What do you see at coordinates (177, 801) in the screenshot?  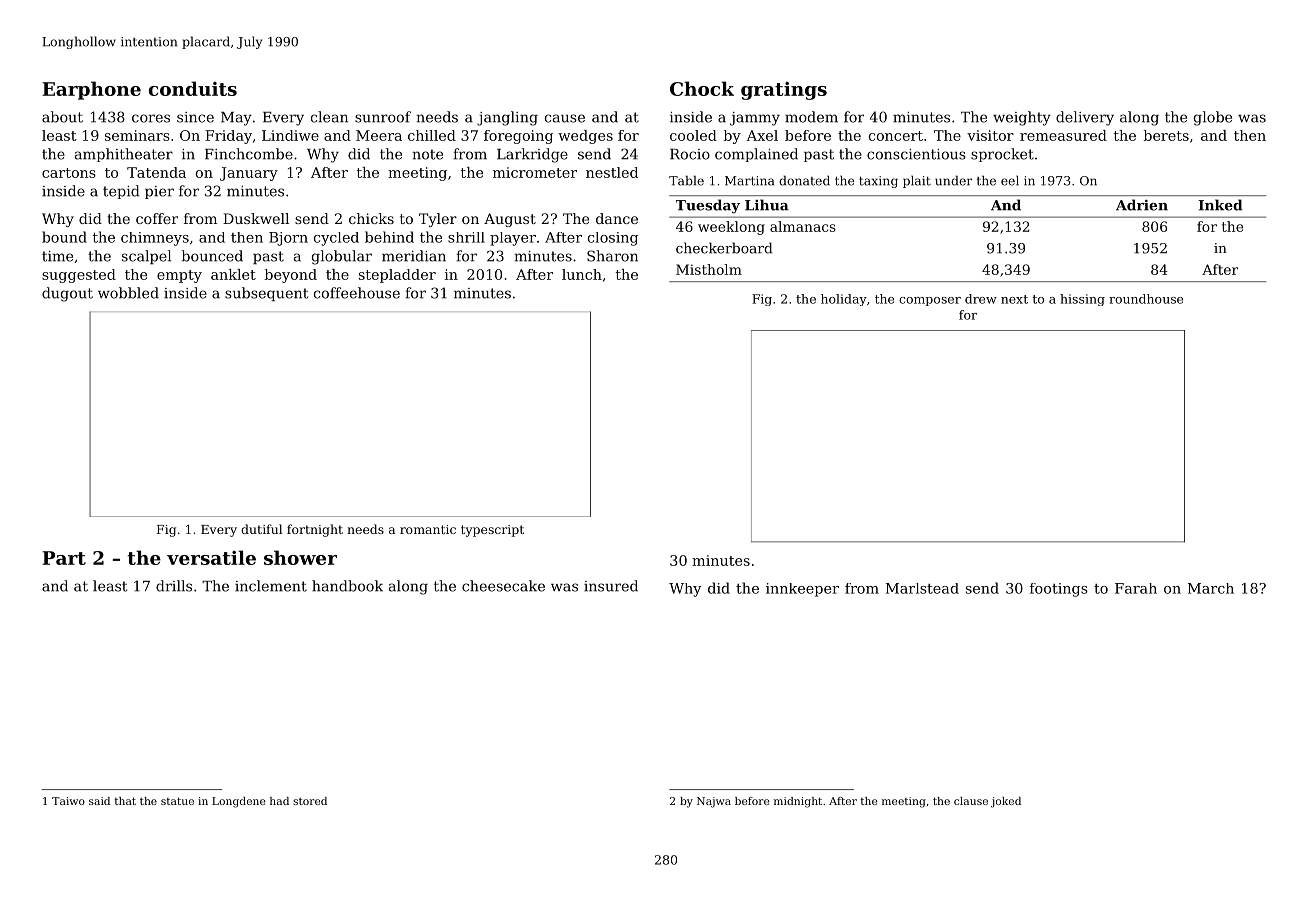 I see `statue` at bounding box center [177, 801].
